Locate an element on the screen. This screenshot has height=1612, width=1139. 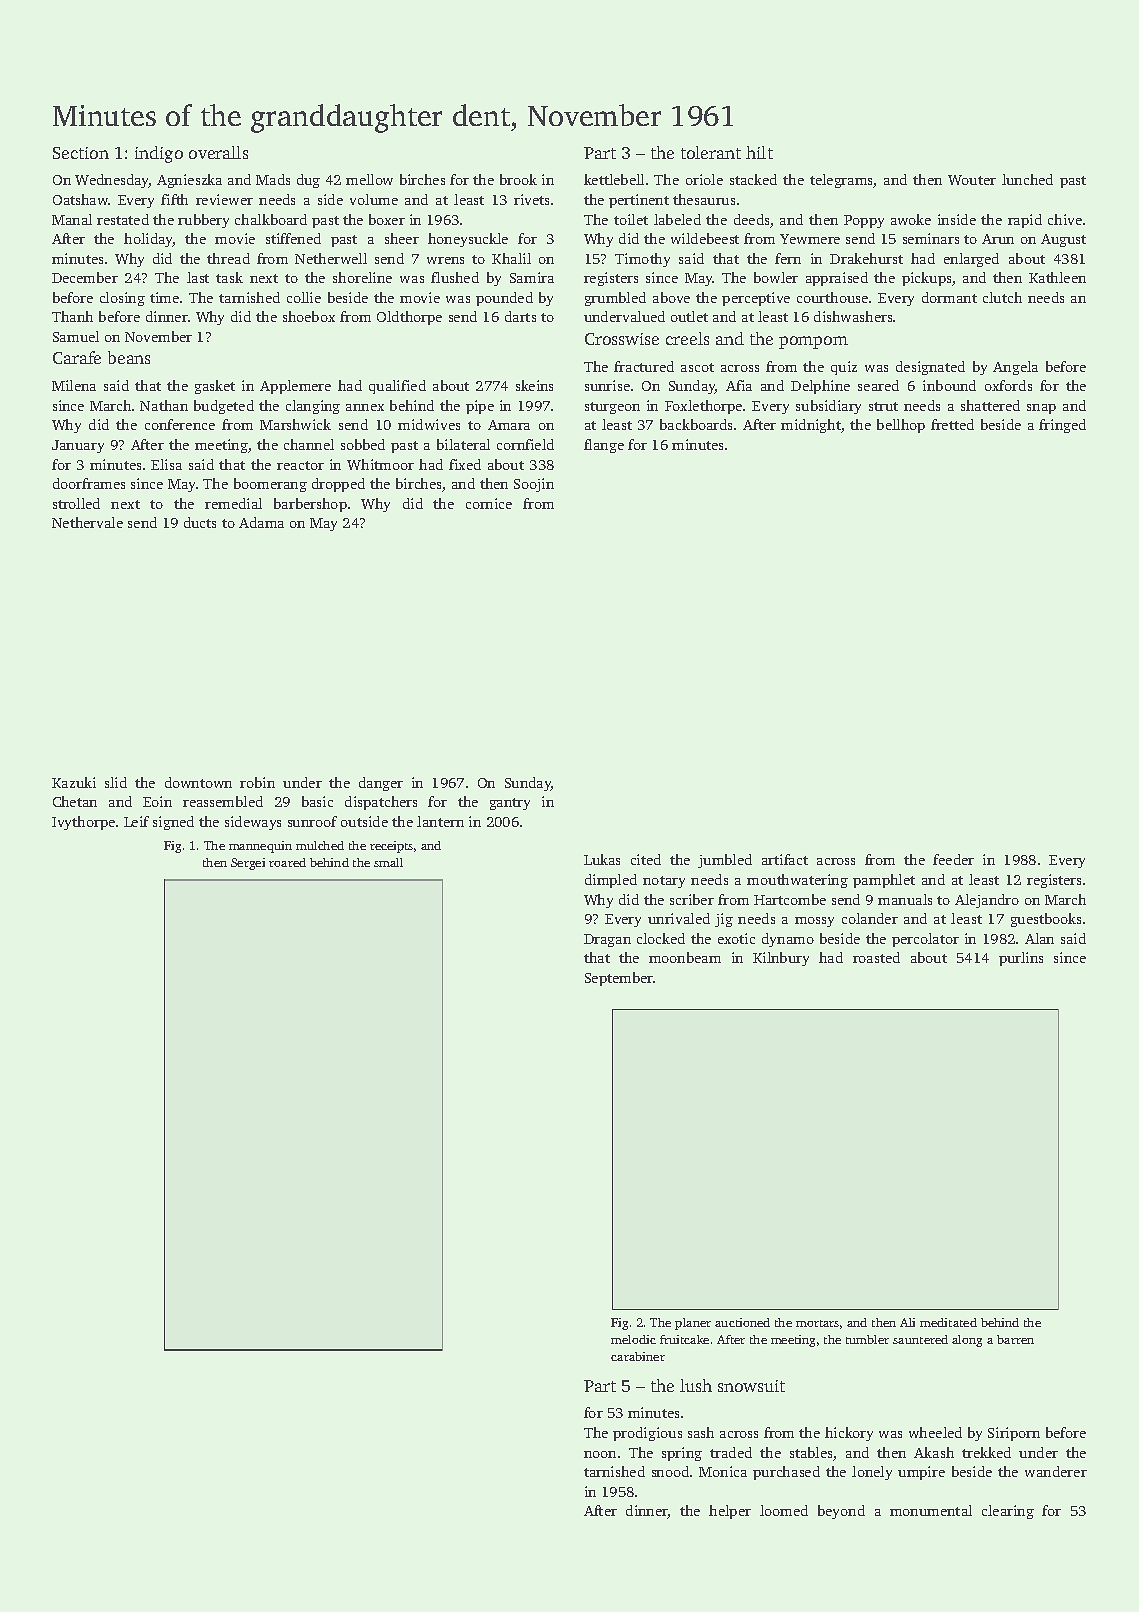
helper is located at coordinates (730, 1512).
